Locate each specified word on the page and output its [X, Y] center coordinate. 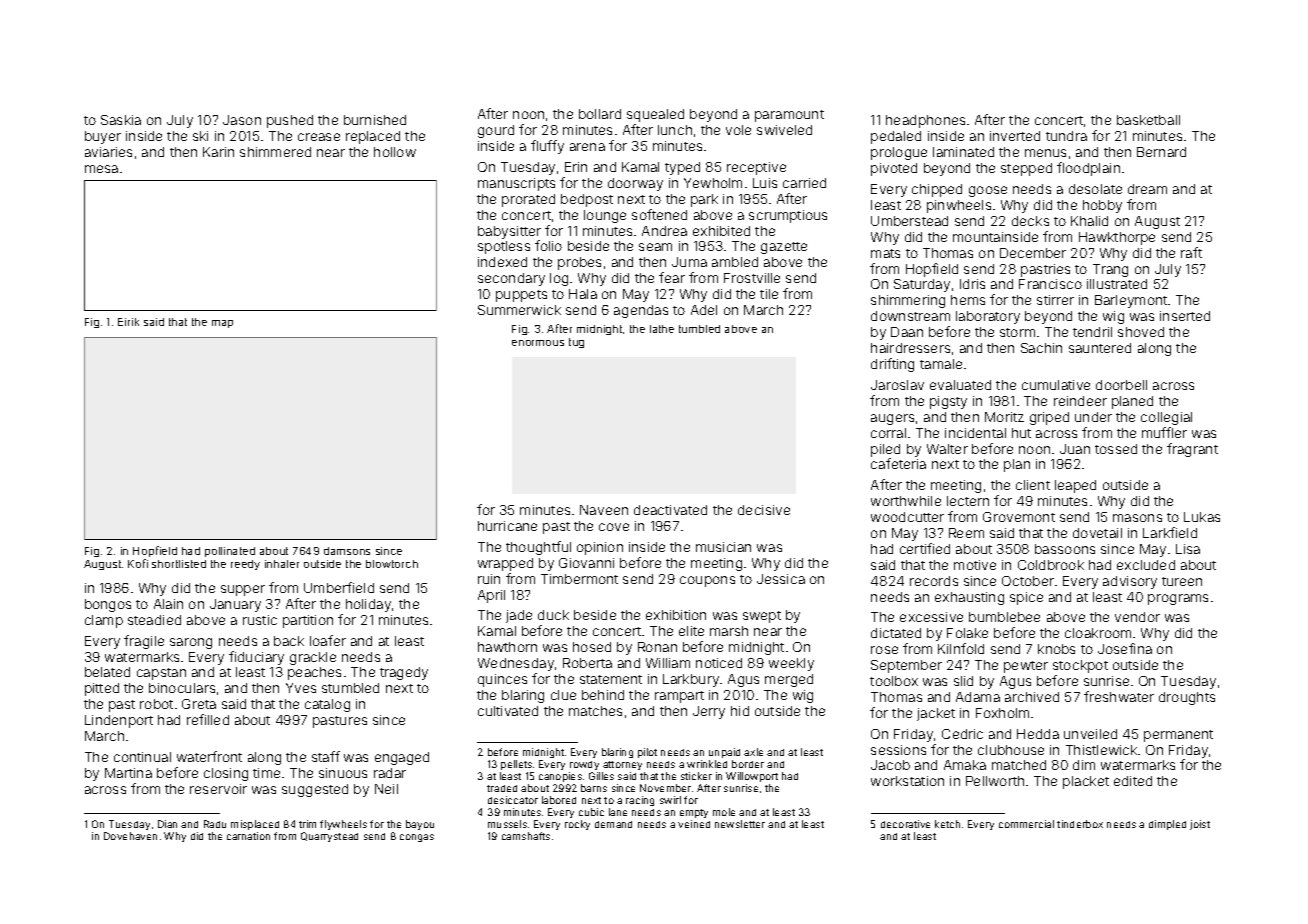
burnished [375, 120]
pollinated [230, 552]
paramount [789, 116]
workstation [907, 781]
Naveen [604, 510]
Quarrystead [329, 837]
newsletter [740, 824]
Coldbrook [1051, 565]
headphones [925, 121]
